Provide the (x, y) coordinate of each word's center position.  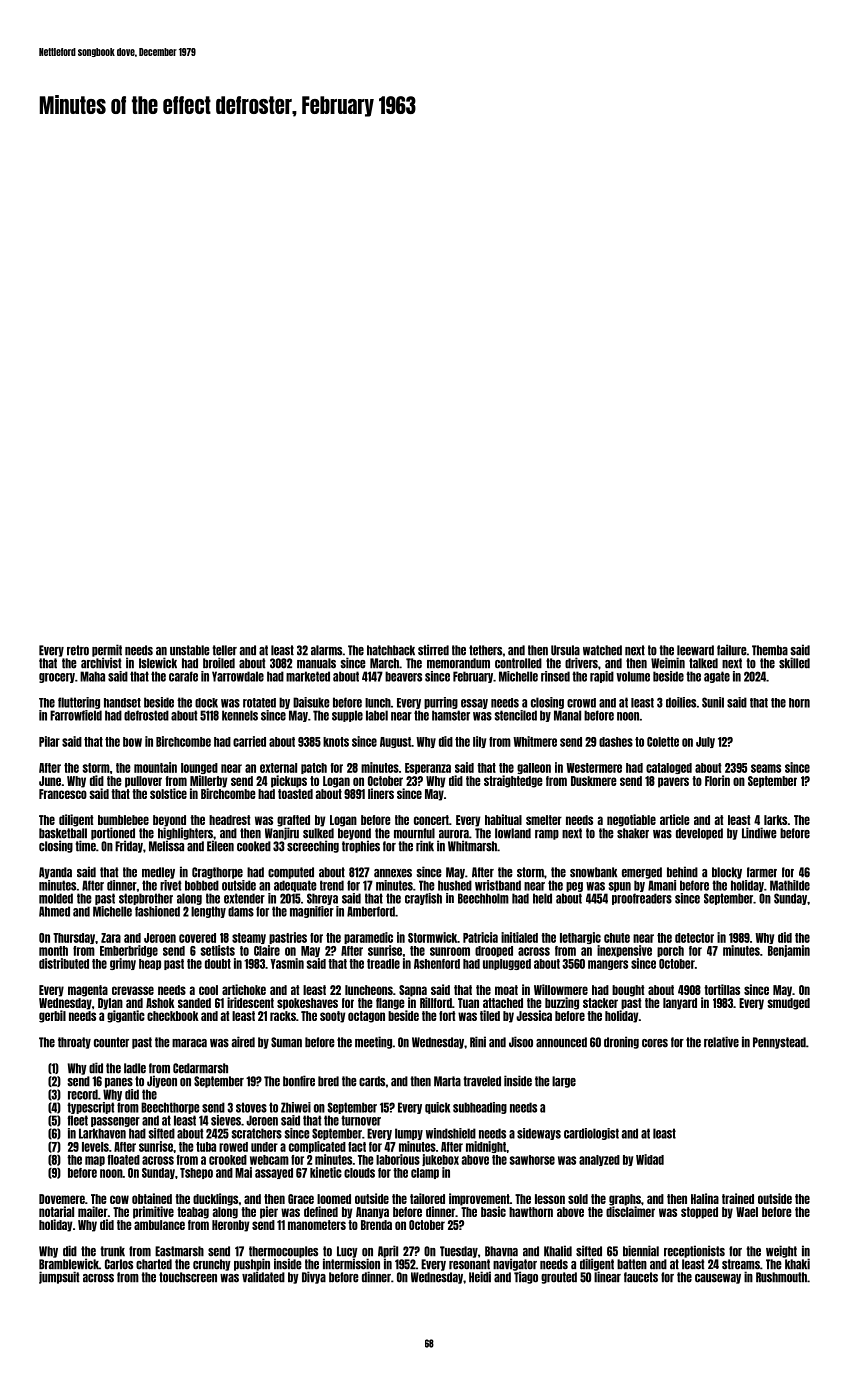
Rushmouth (781, 1277)
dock (206, 703)
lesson (550, 1199)
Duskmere (594, 781)
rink (425, 846)
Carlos (119, 1264)
